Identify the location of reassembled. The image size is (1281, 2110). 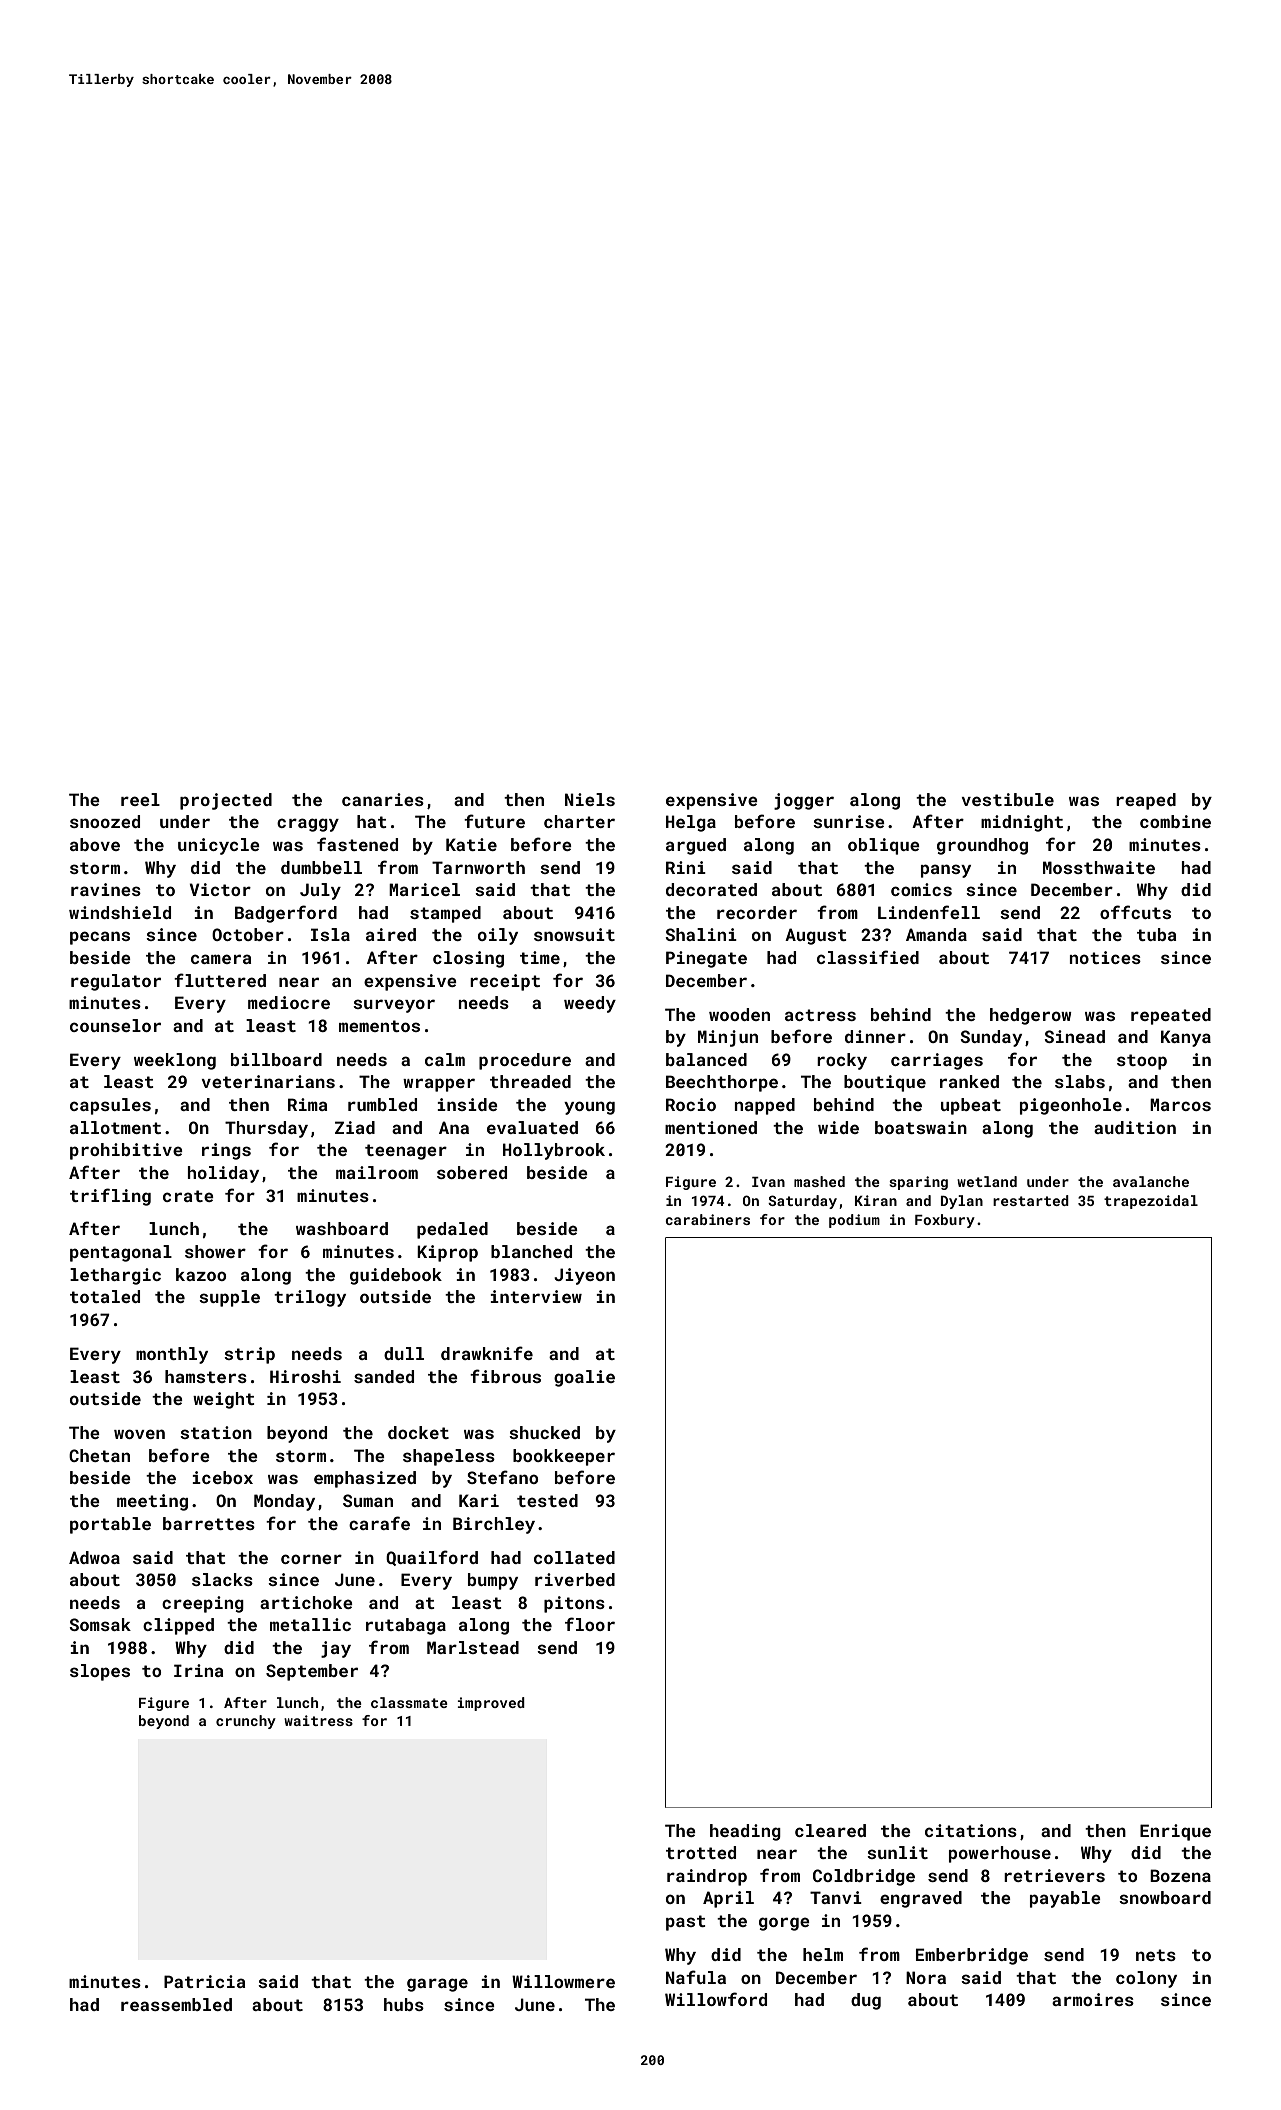
(176, 2004).
